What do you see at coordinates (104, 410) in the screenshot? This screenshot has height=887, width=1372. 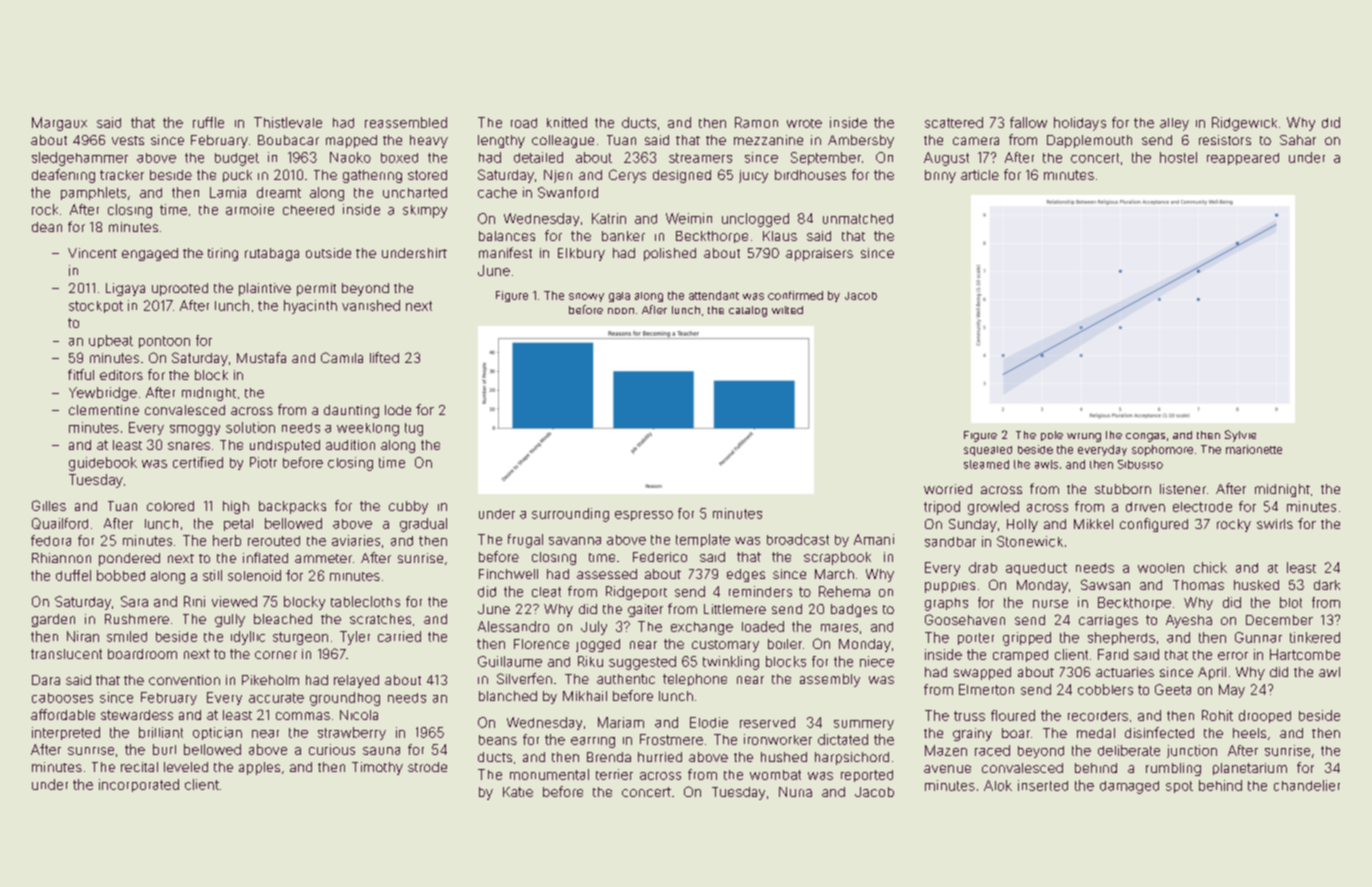 I see `clementine` at bounding box center [104, 410].
